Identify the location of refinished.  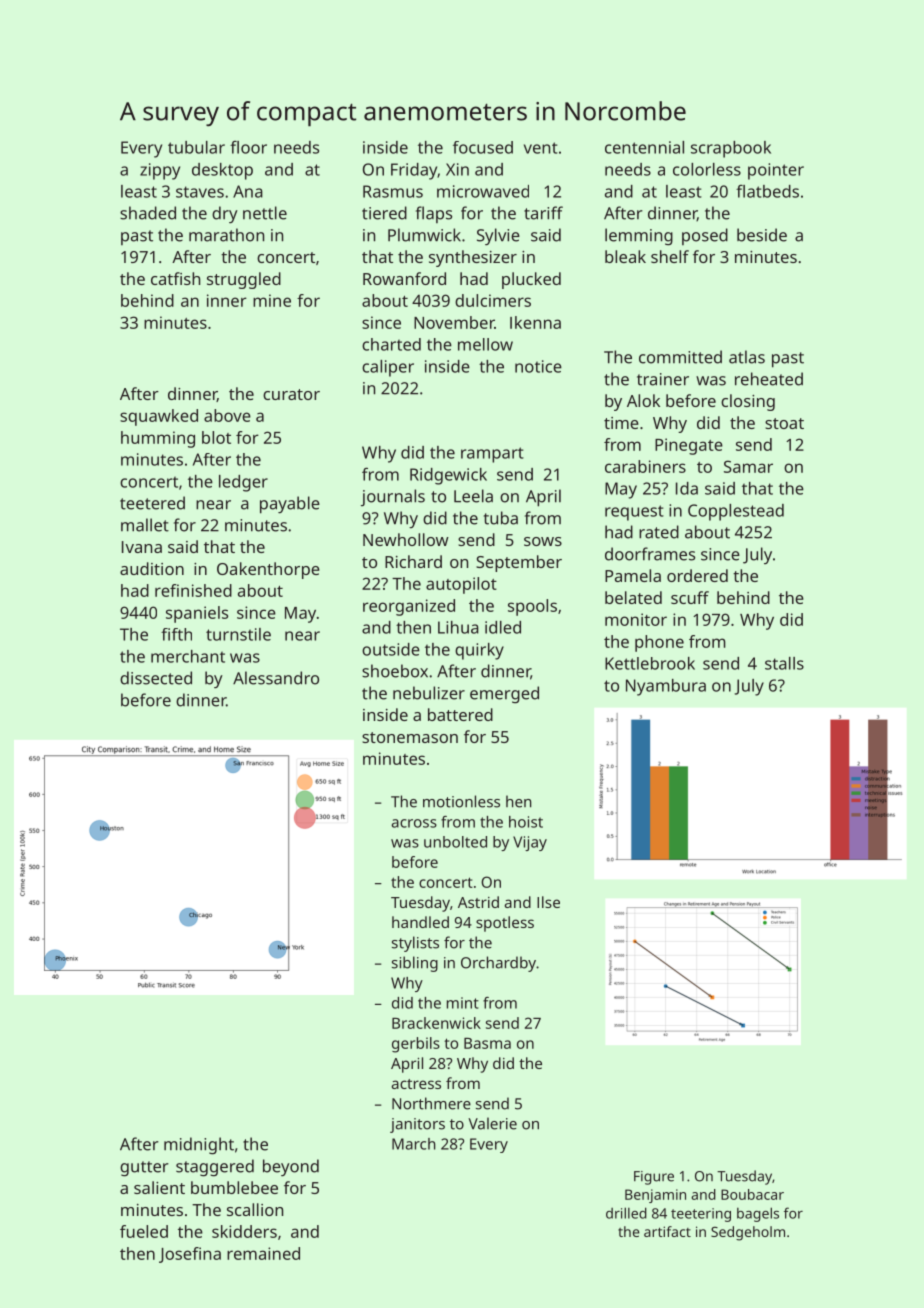
(193, 590).
